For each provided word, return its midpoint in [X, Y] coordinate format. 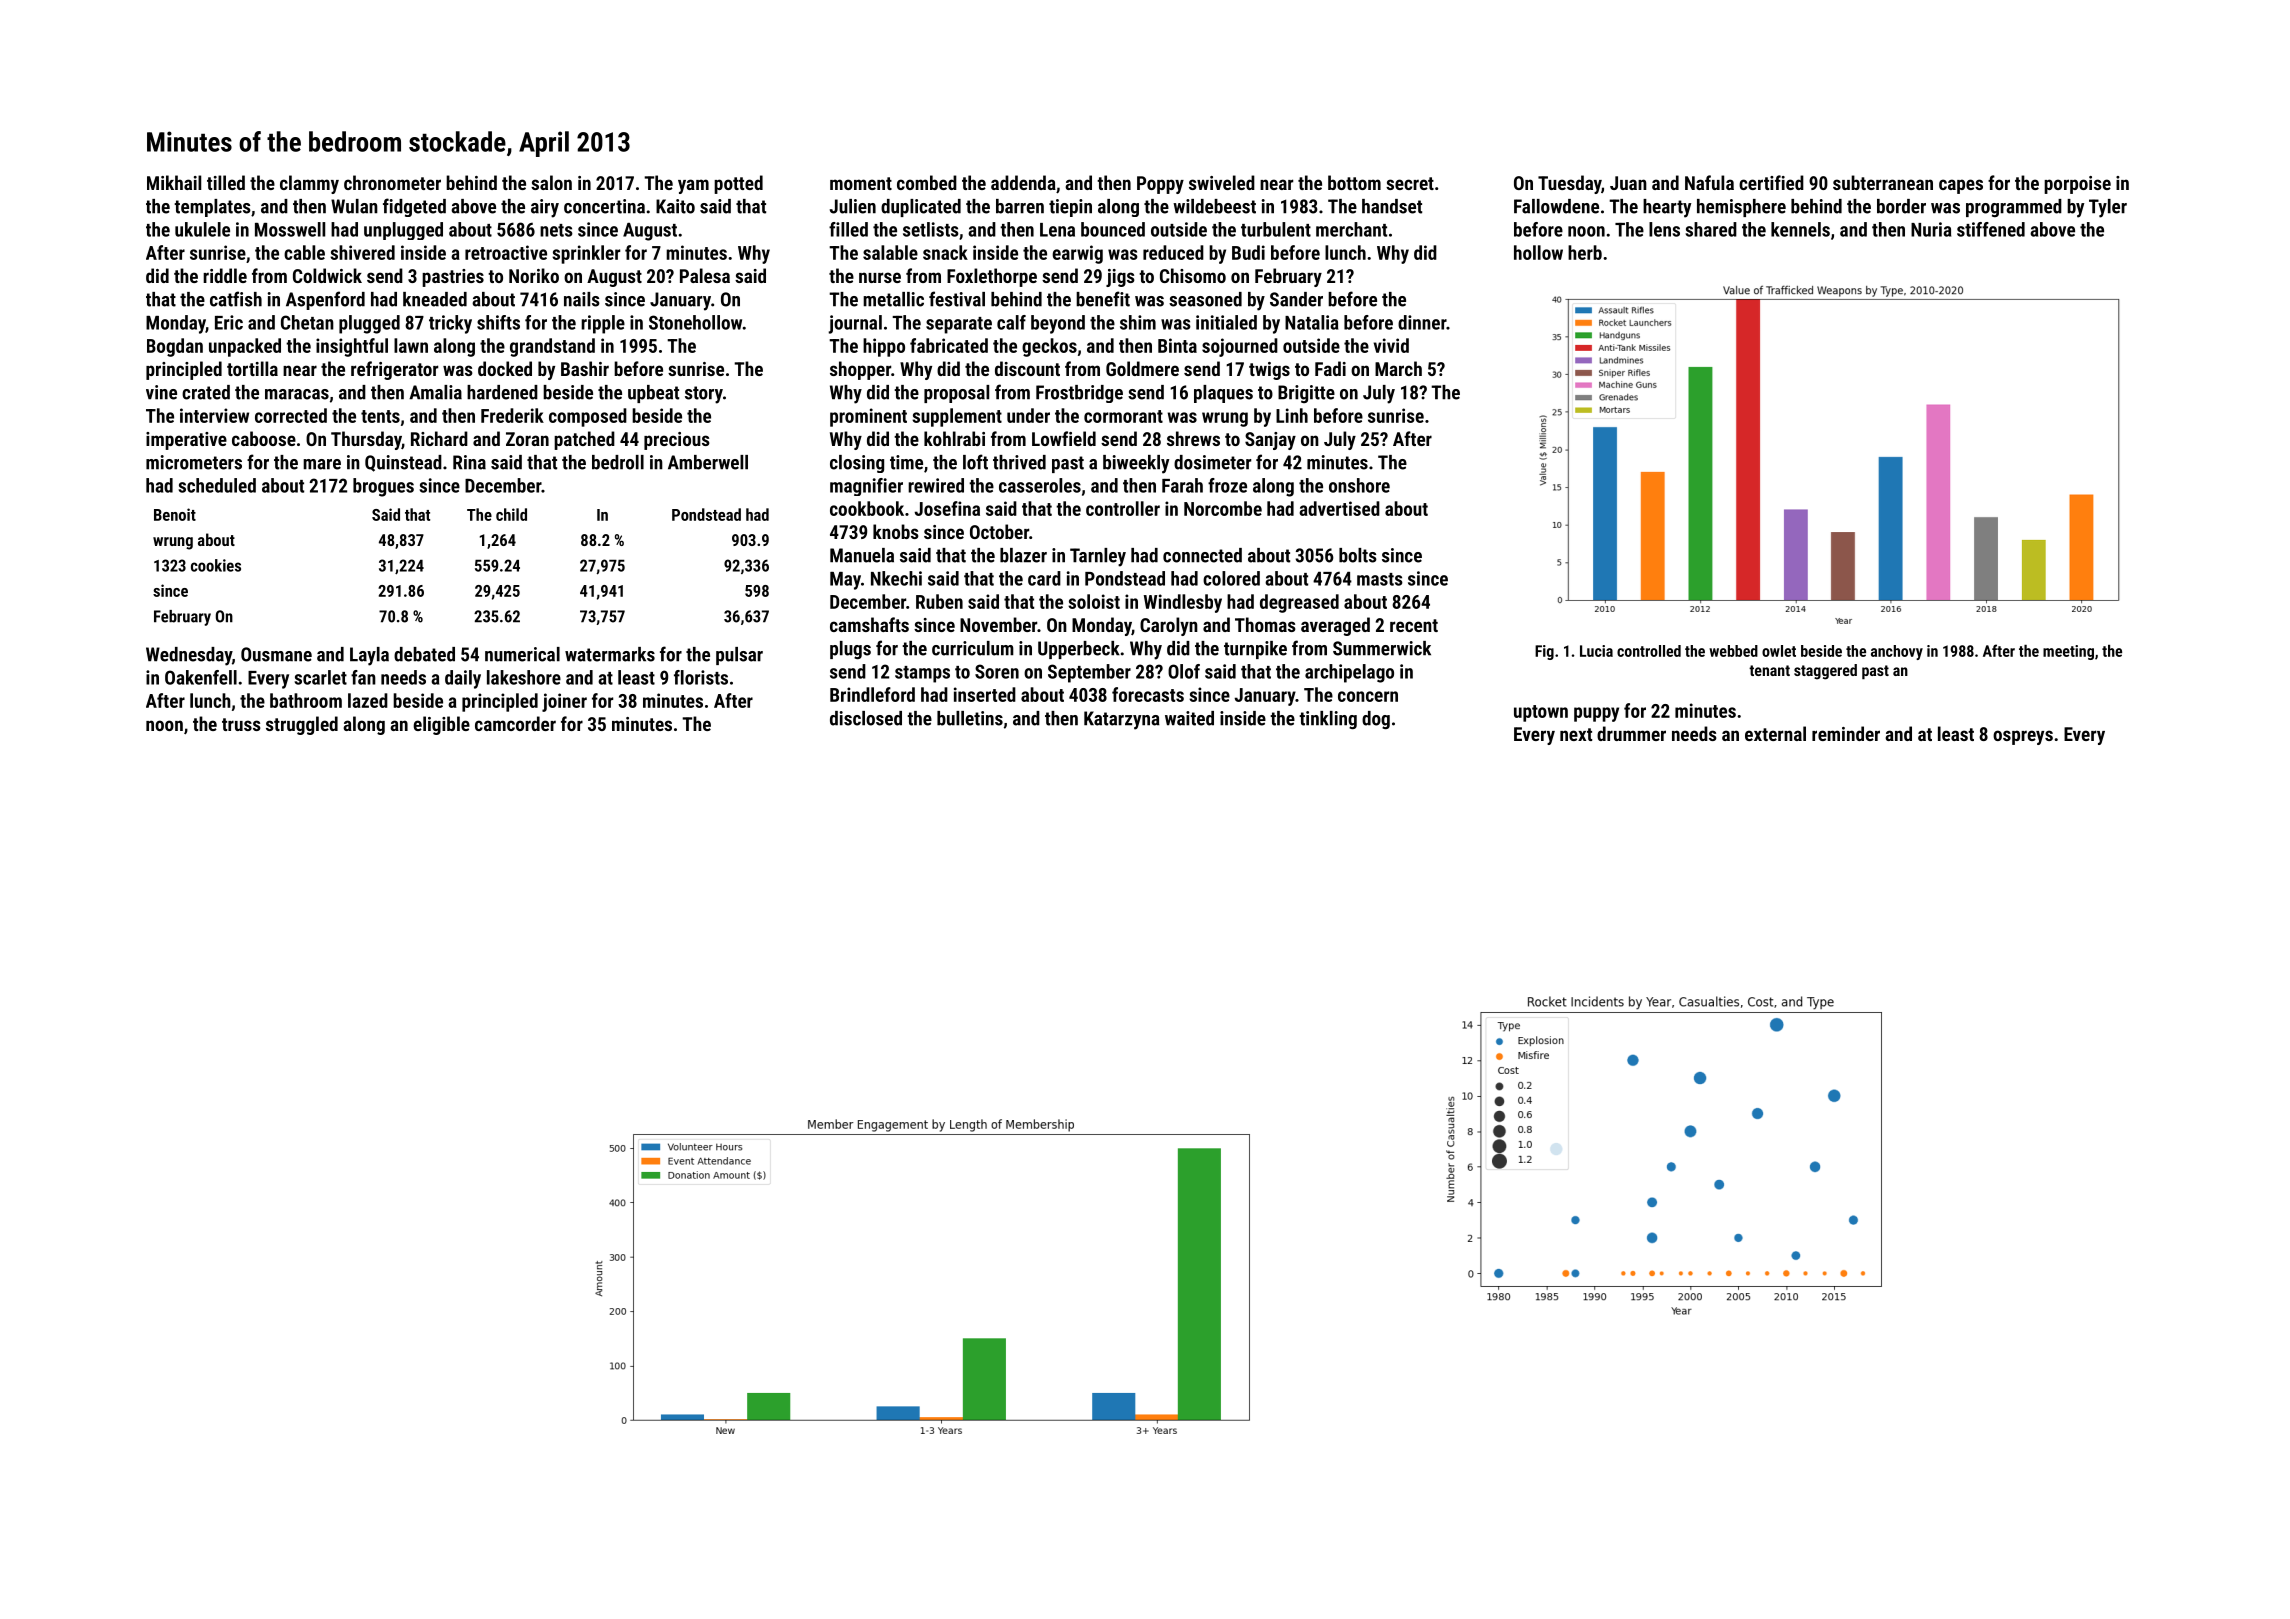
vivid [1391, 345]
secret [1410, 183]
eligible [441, 725]
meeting [2068, 652]
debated [424, 654]
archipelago [1349, 673]
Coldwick [327, 275]
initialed [1226, 322]
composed [588, 417]
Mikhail [174, 182]
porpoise [2077, 185]
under [1028, 415]
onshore [1359, 485]
